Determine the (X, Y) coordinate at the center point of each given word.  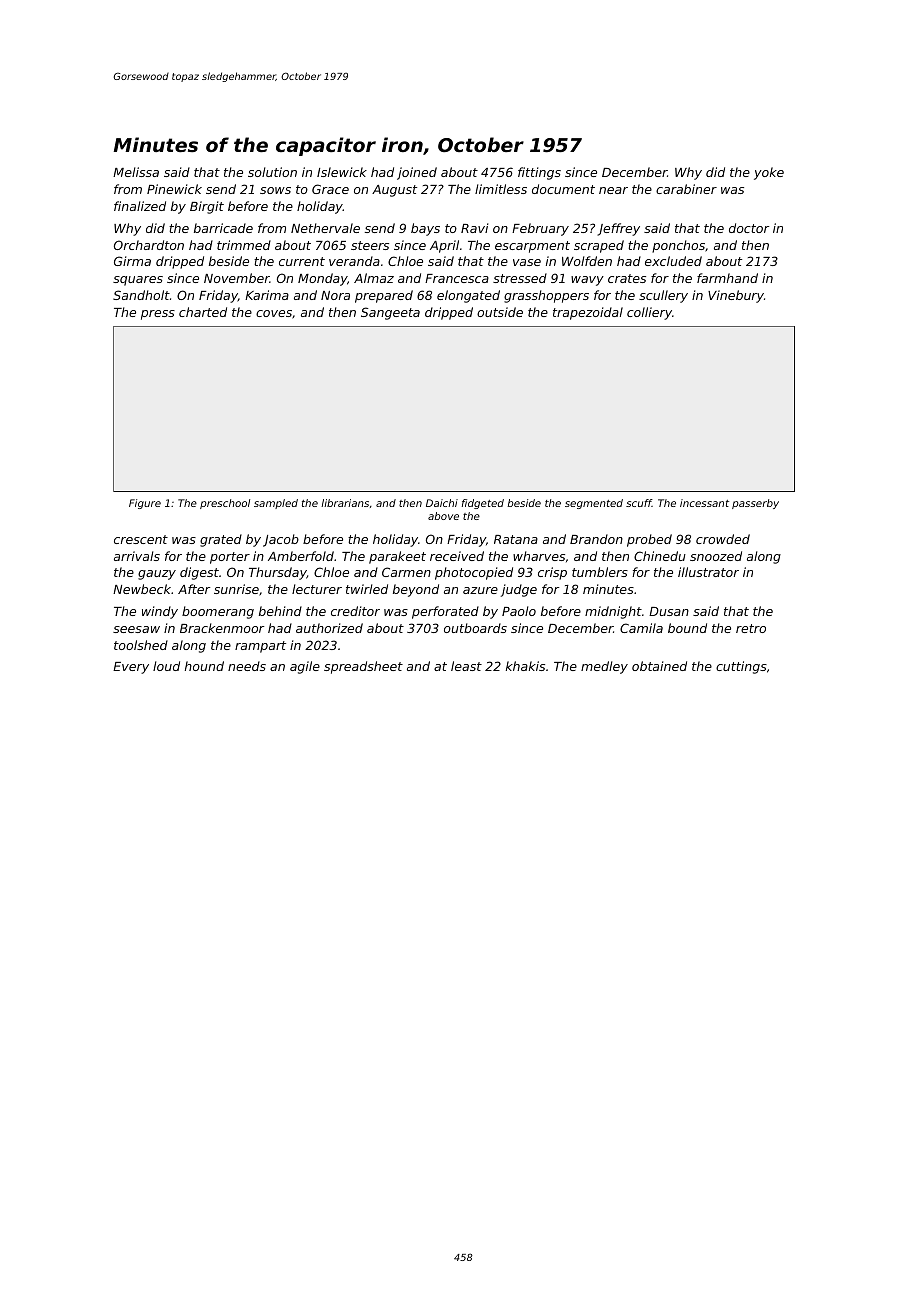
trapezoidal (588, 313)
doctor (749, 228)
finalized (140, 206)
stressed (520, 278)
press (158, 315)
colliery (649, 313)
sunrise (236, 589)
